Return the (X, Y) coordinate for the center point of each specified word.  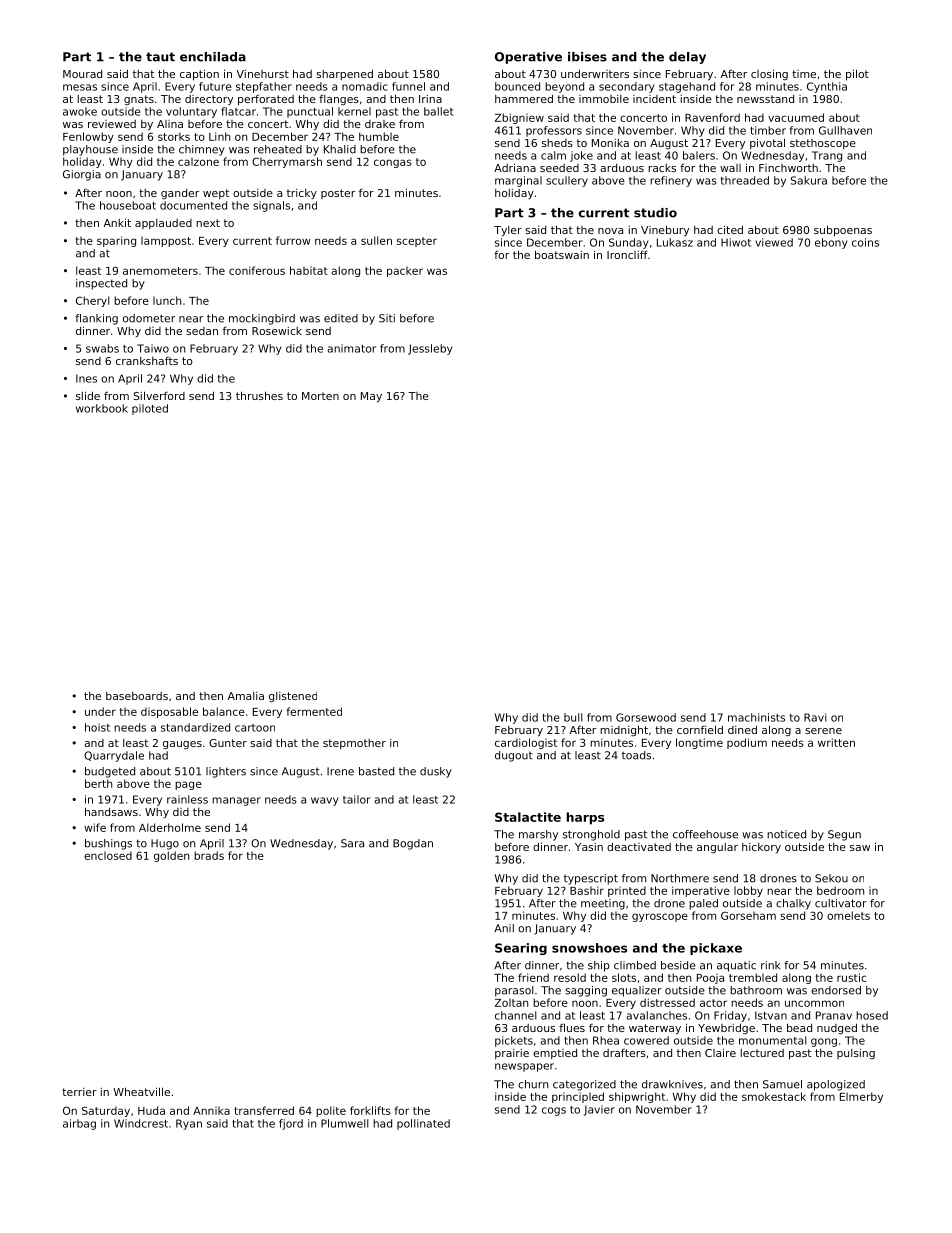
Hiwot (736, 242)
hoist (97, 727)
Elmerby (861, 1097)
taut (160, 57)
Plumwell (345, 1123)
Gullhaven (845, 130)
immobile (604, 99)
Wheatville (141, 1091)
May (371, 397)
